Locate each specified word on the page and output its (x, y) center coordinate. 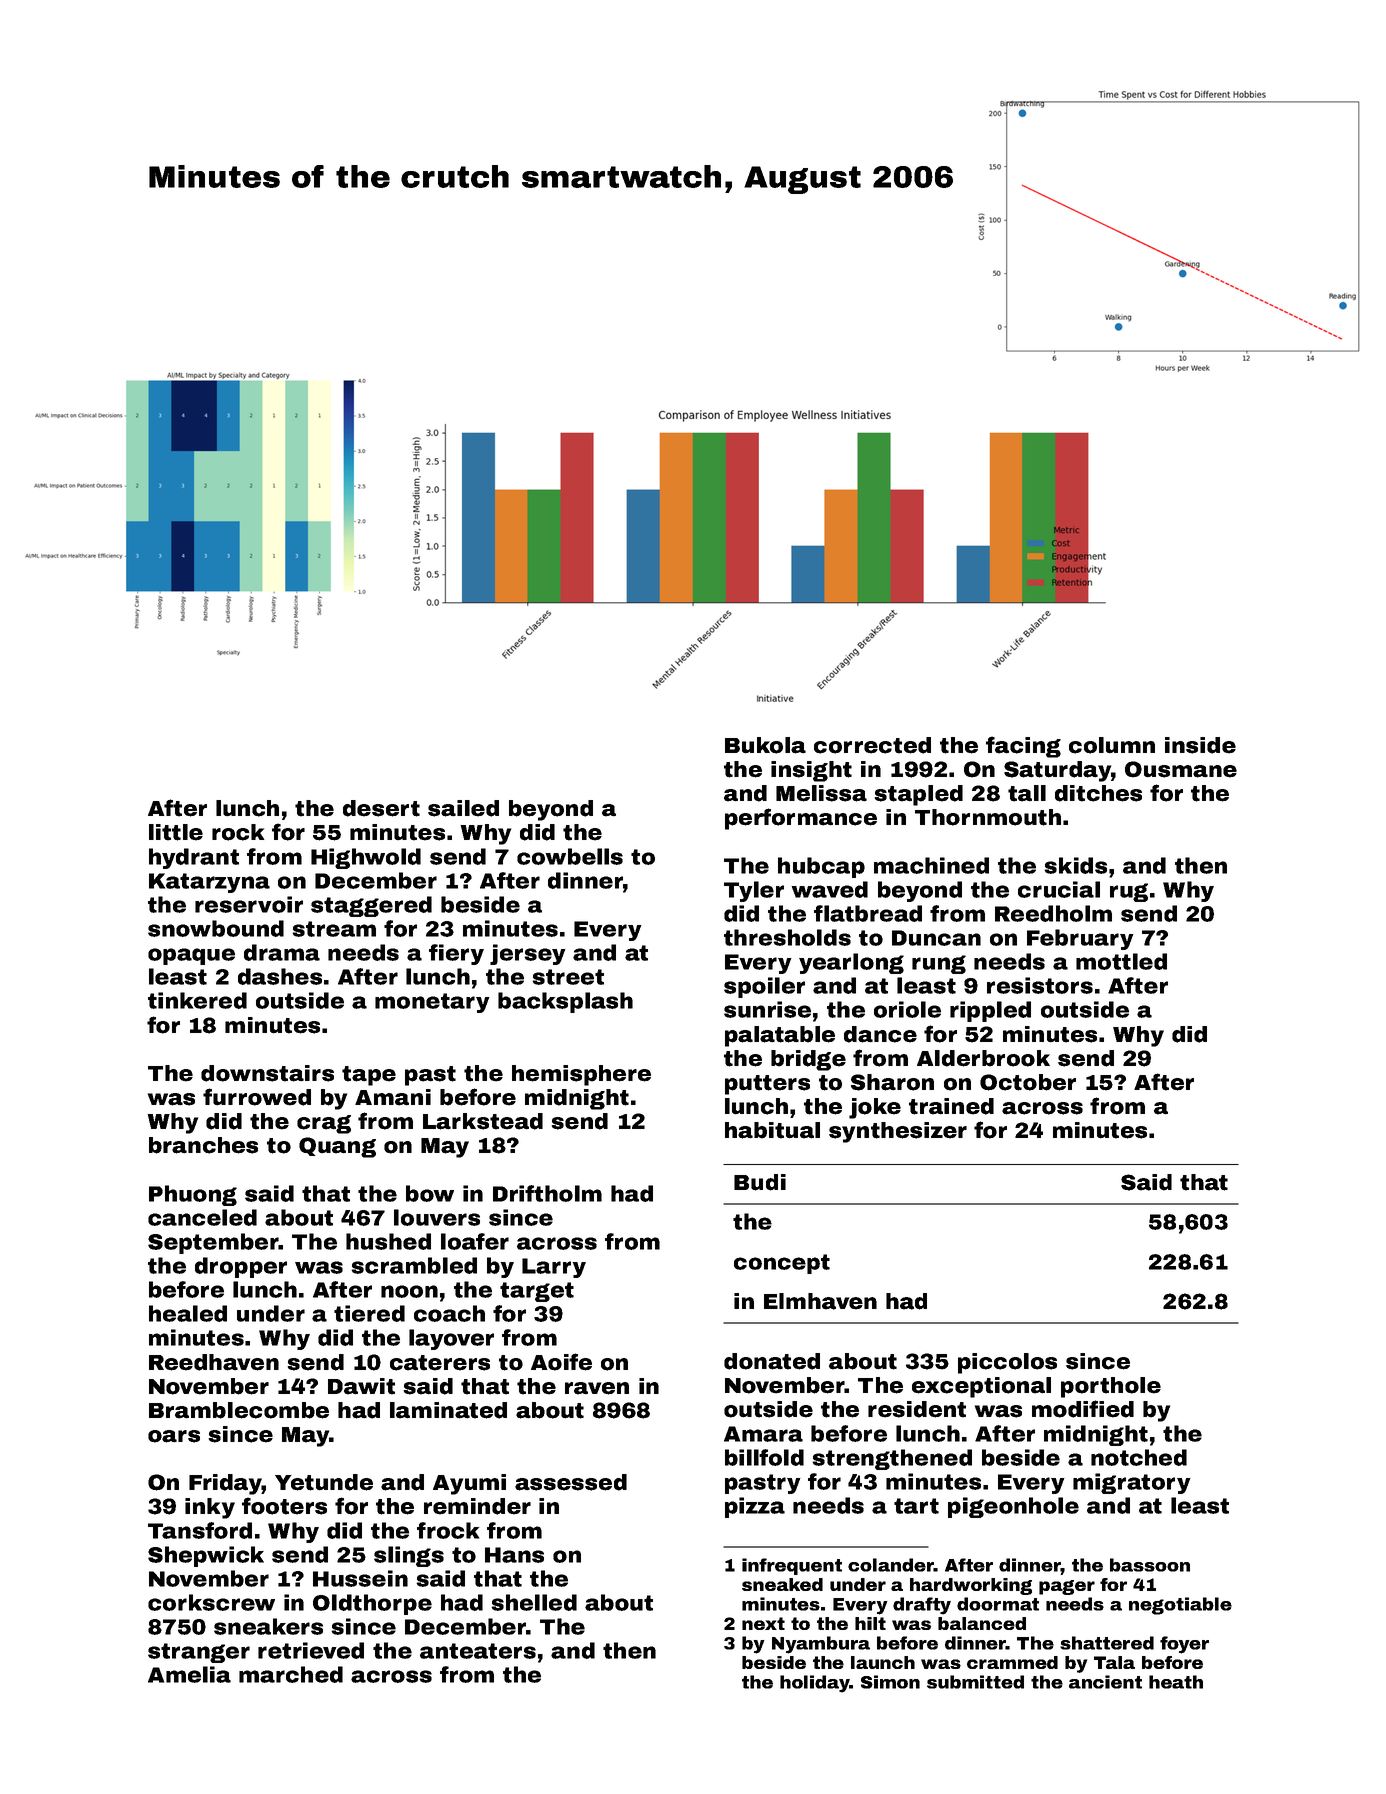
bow (430, 1193)
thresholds (787, 937)
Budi (760, 1182)
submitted (975, 1682)
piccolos (1007, 1363)
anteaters (478, 1651)
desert (381, 808)
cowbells (570, 856)
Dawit (361, 1386)
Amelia (189, 1674)
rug (1129, 892)
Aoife (561, 1362)
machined (931, 865)
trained (951, 1106)
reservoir (249, 904)
